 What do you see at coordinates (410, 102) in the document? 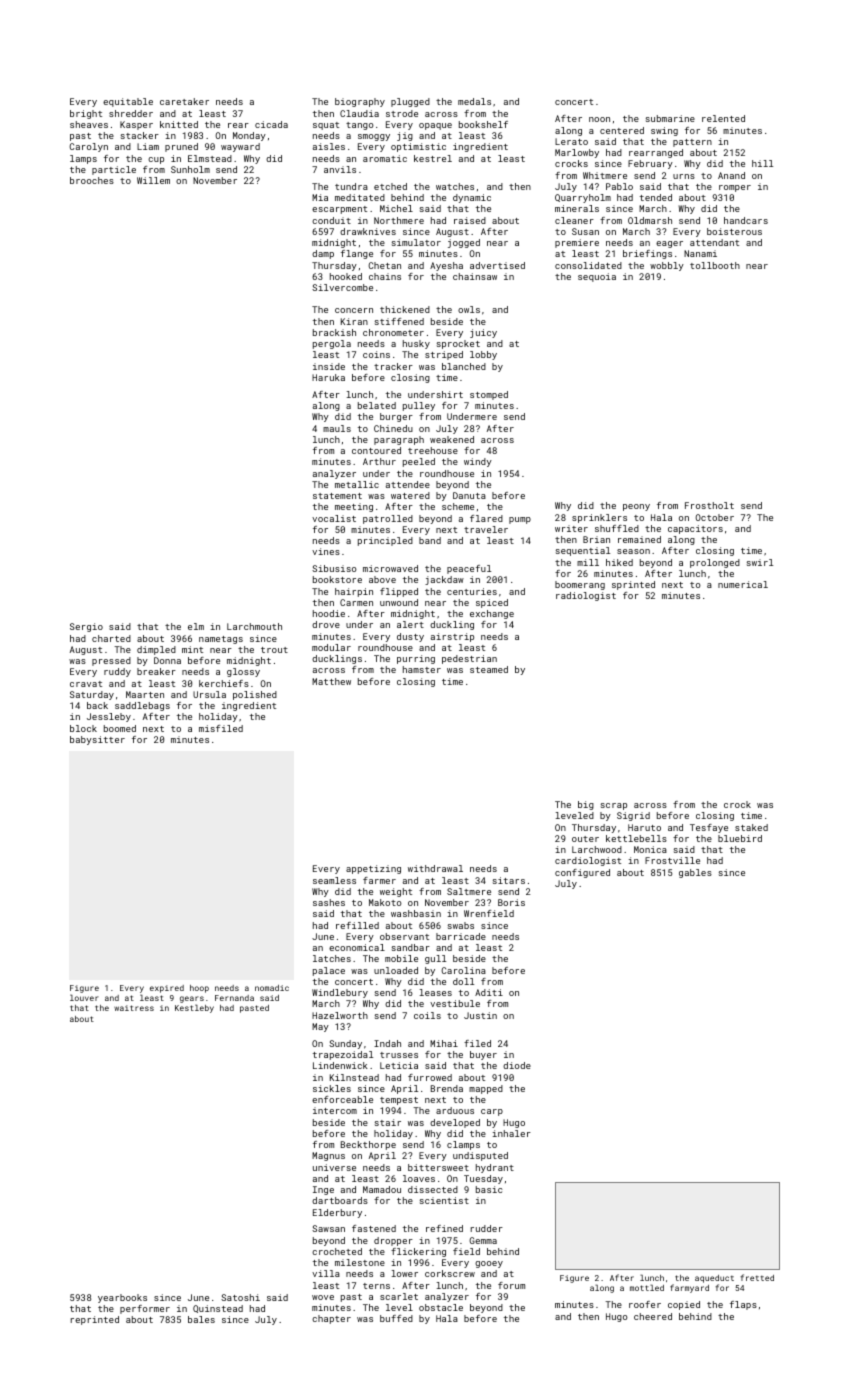
I see `plugged` at bounding box center [410, 102].
